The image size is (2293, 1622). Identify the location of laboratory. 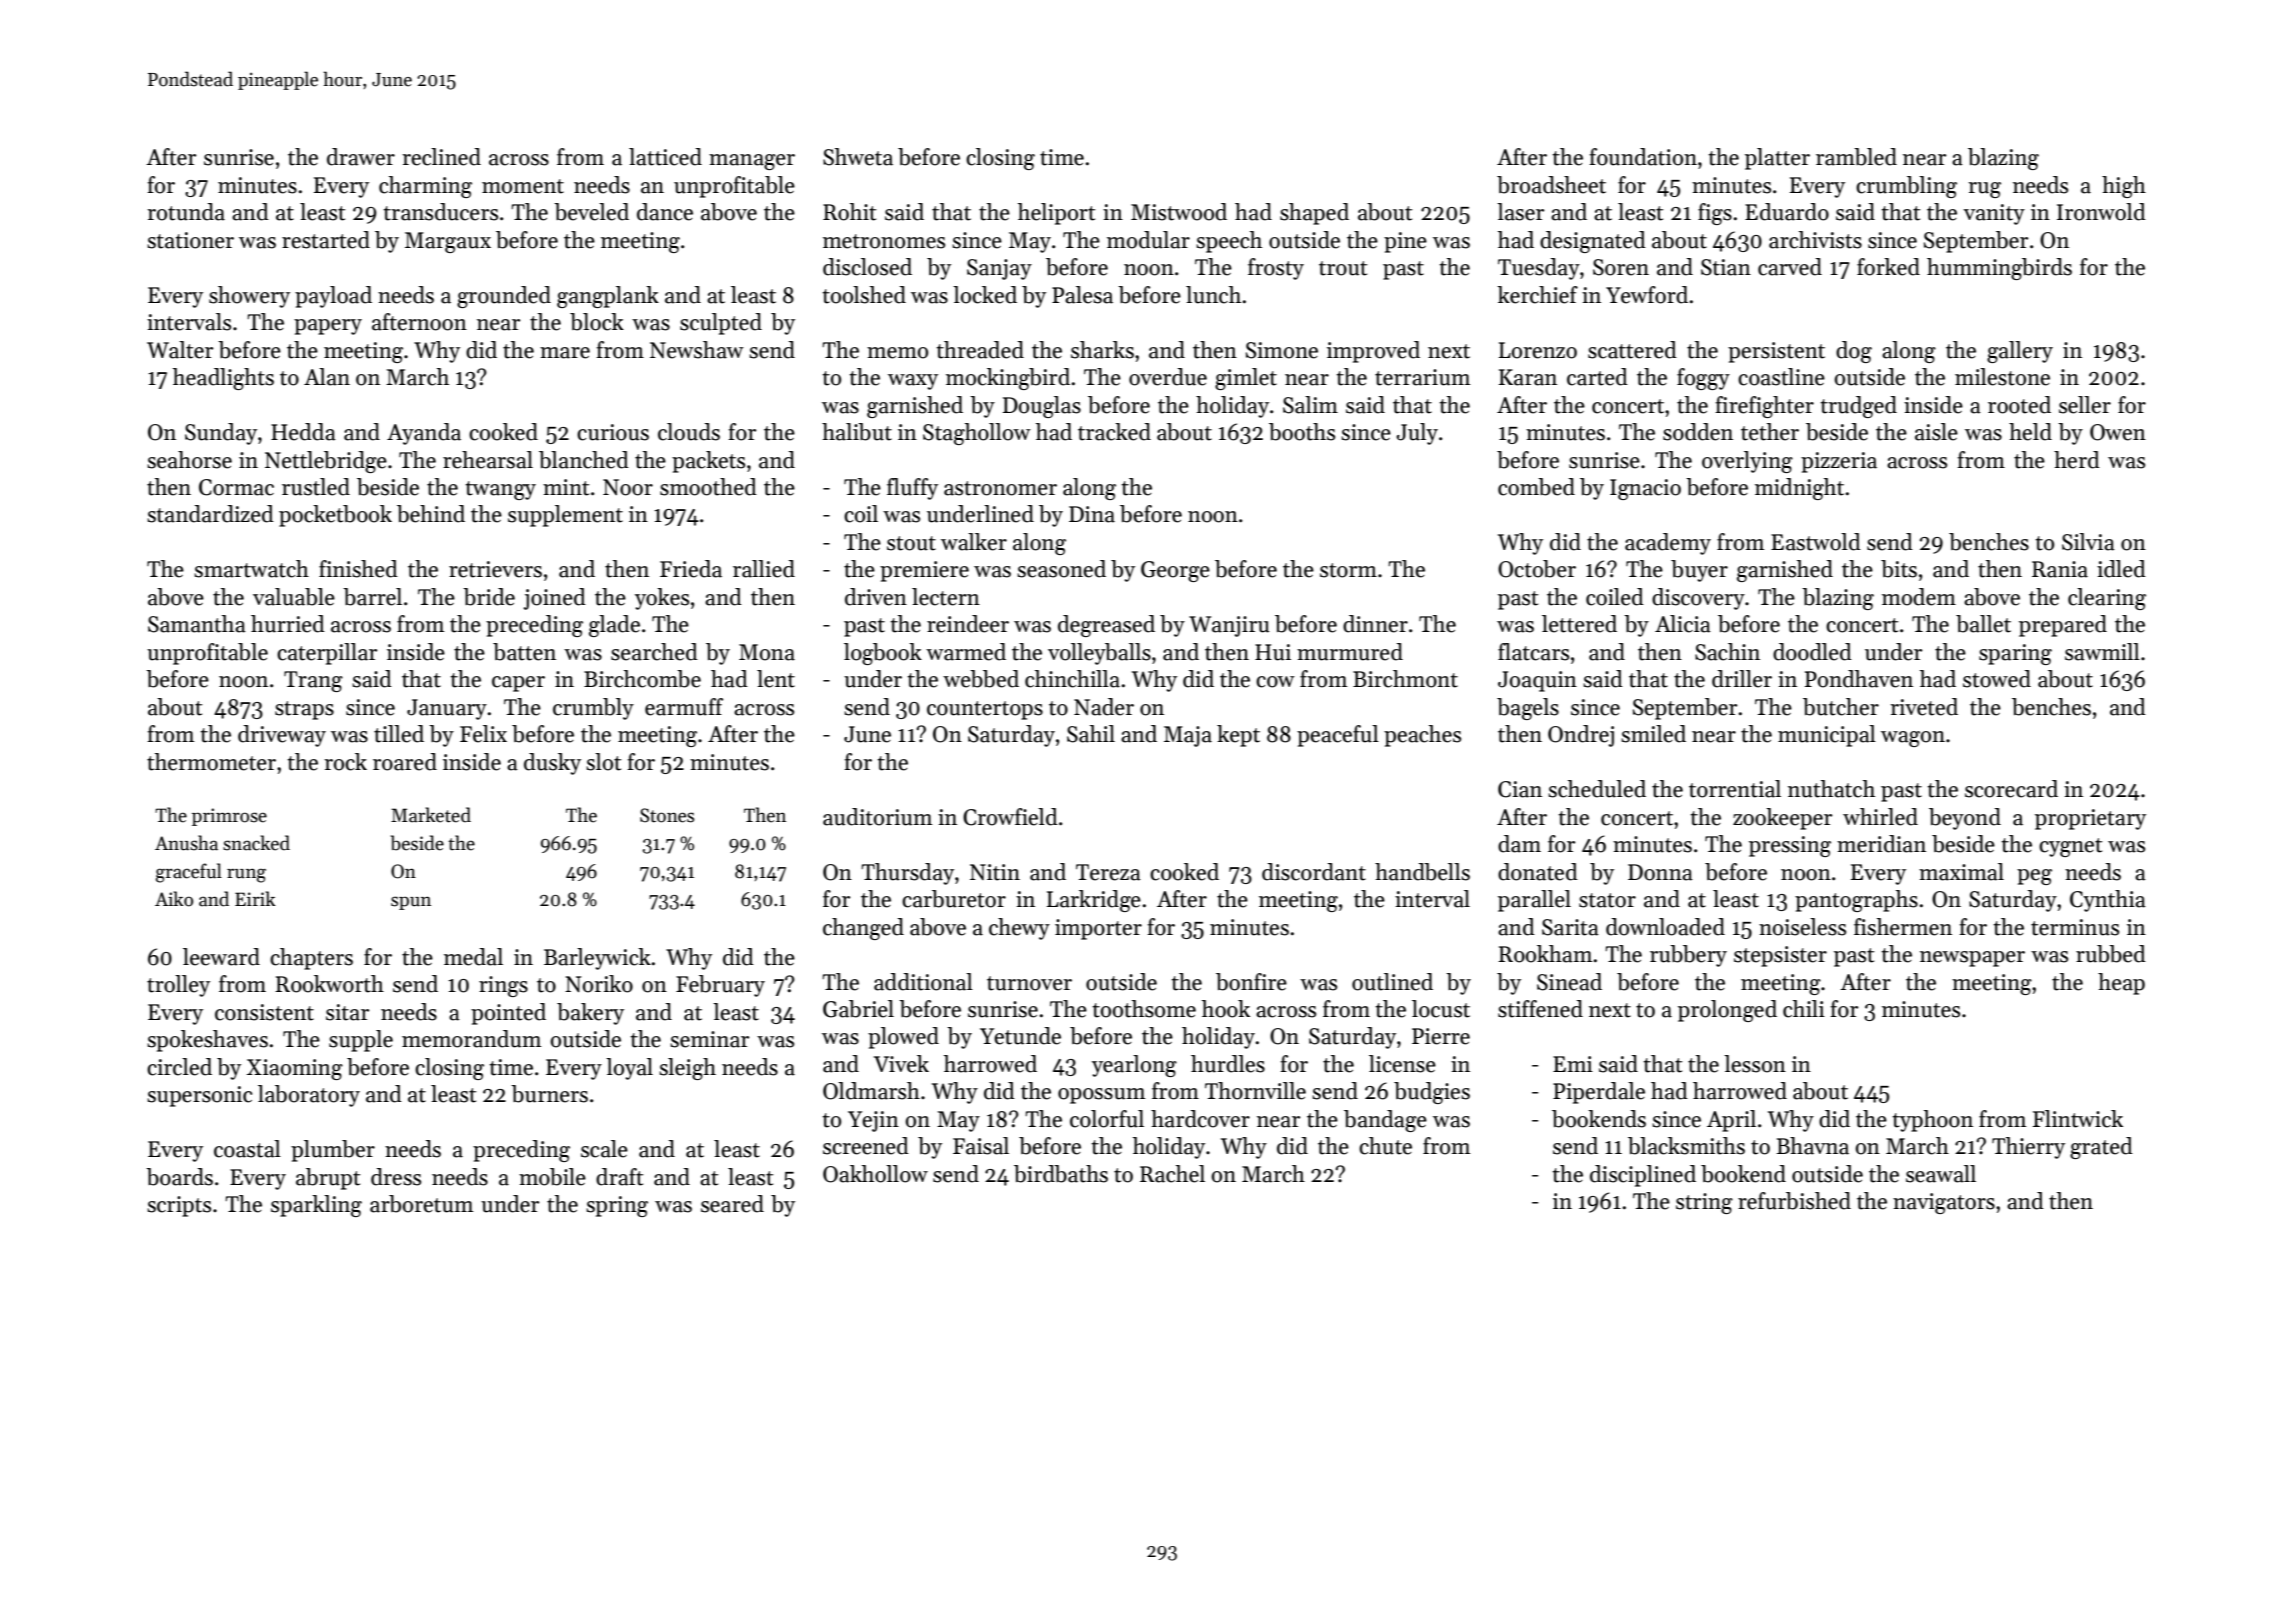
(309, 1096).
